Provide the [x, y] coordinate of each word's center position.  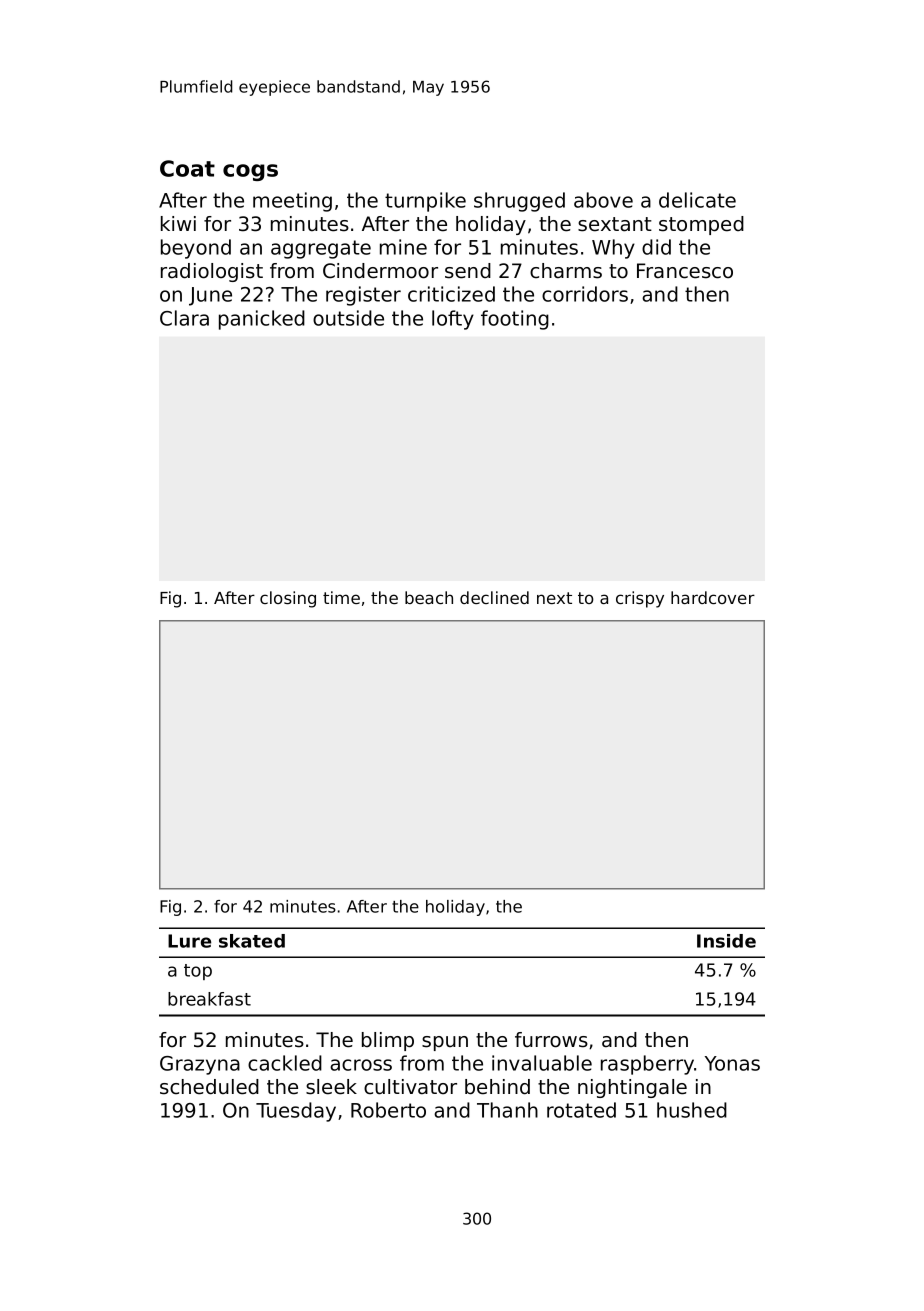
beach [429, 597]
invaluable [542, 1063]
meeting [292, 202]
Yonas [732, 1063]
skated [252, 941]
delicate [697, 200]
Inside [726, 941]
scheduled [209, 1087]
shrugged [519, 202]
